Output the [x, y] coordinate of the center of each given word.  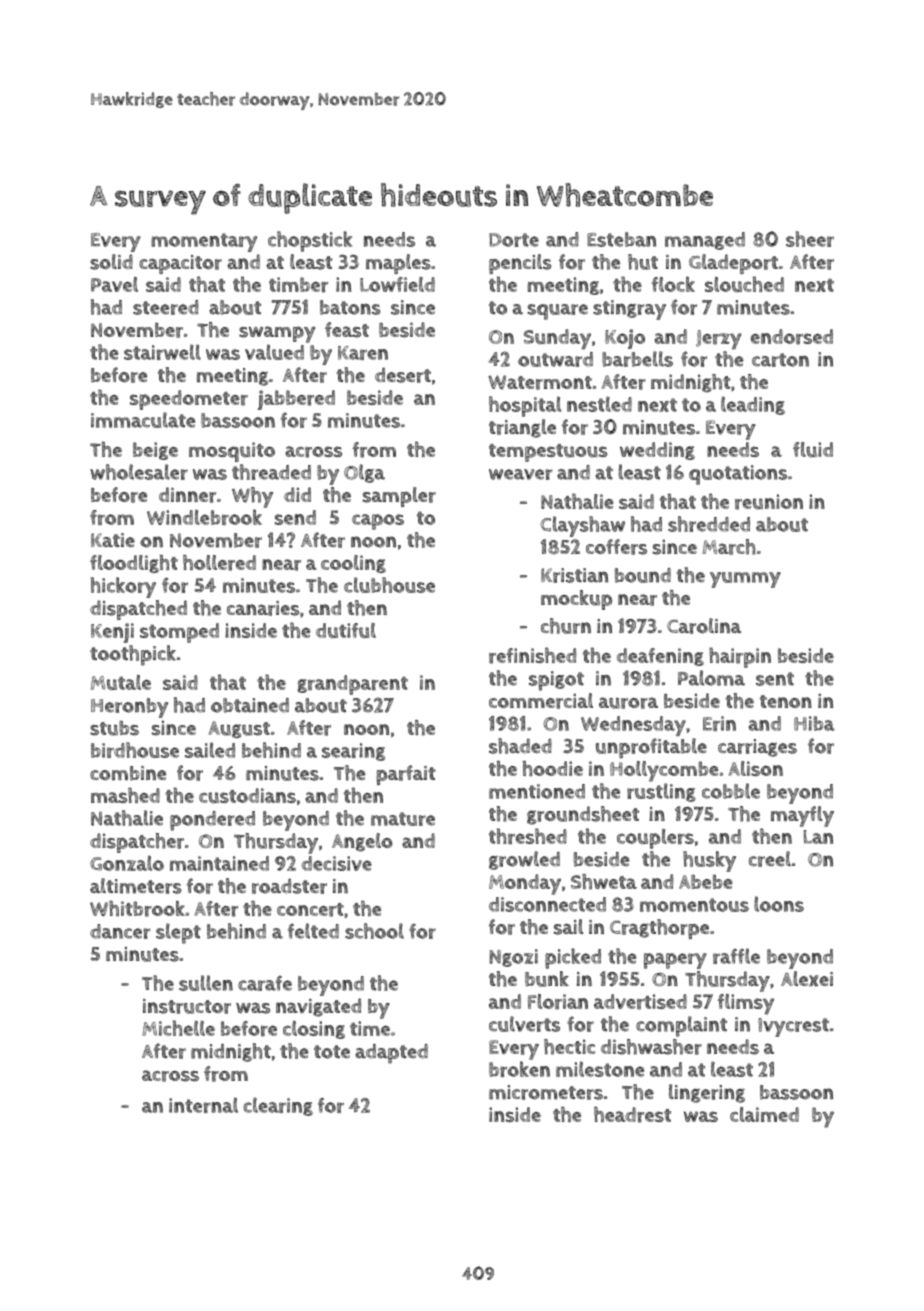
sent [775, 679]
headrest [632, 1115]
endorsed [792, 337]
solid [111, 262]
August [239, 730]
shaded [520, 746]
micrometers [546, 1092]
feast [347, 330]
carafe [265, 983]
